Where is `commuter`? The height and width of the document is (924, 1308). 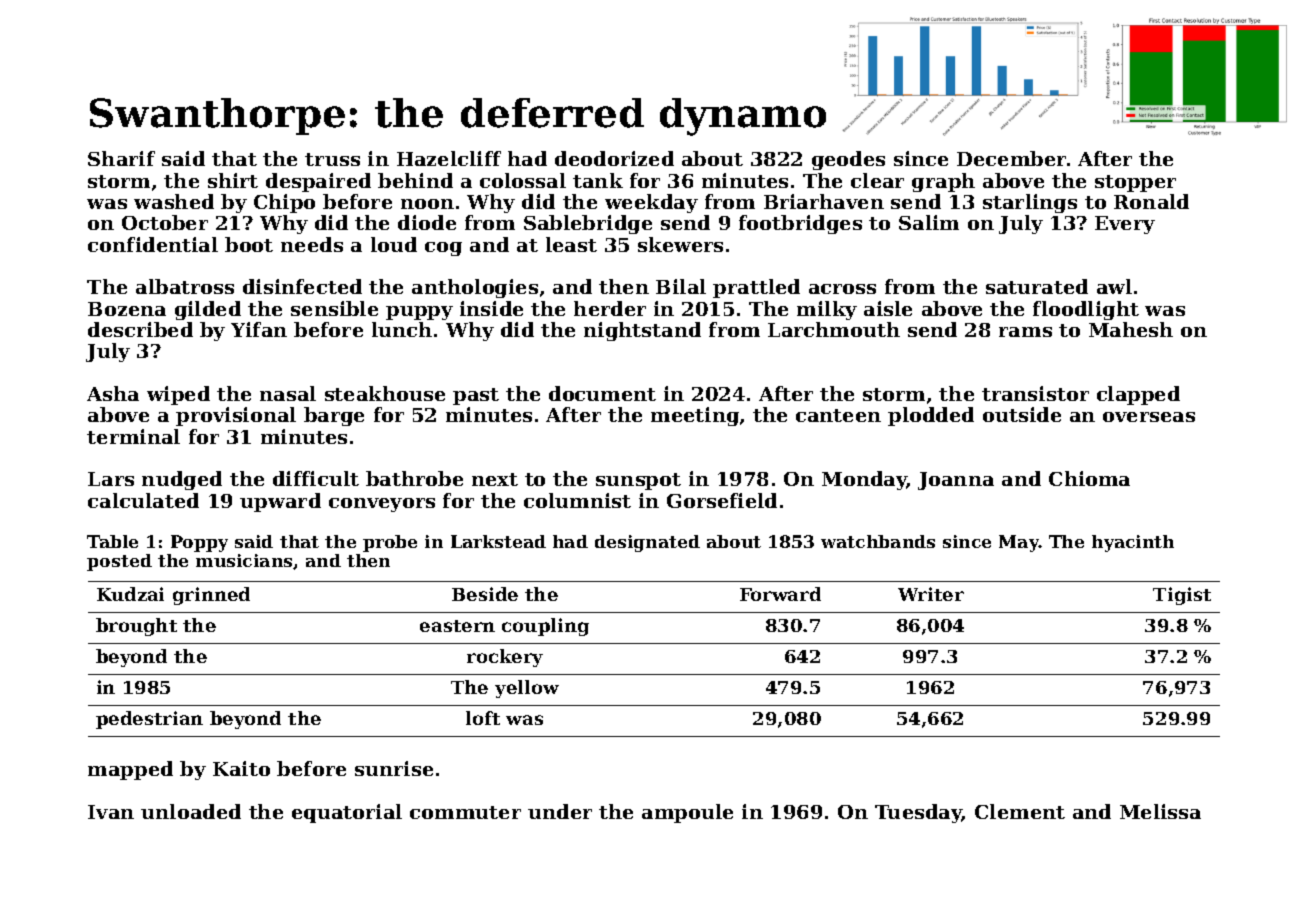 commuter is located at coordinates (465, 812).
